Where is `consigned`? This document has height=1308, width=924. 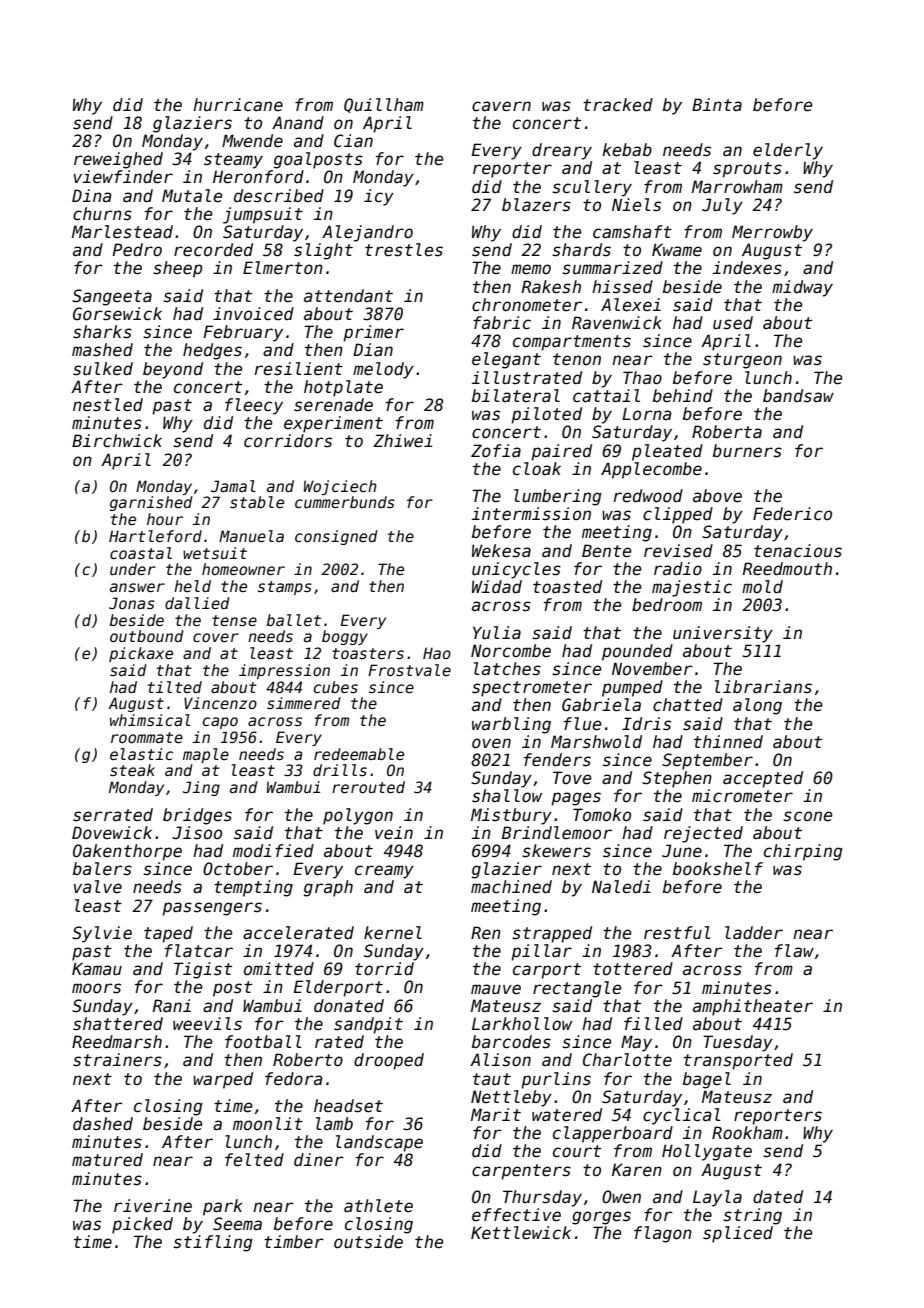 consigned is located at coordinates (336, 537).
